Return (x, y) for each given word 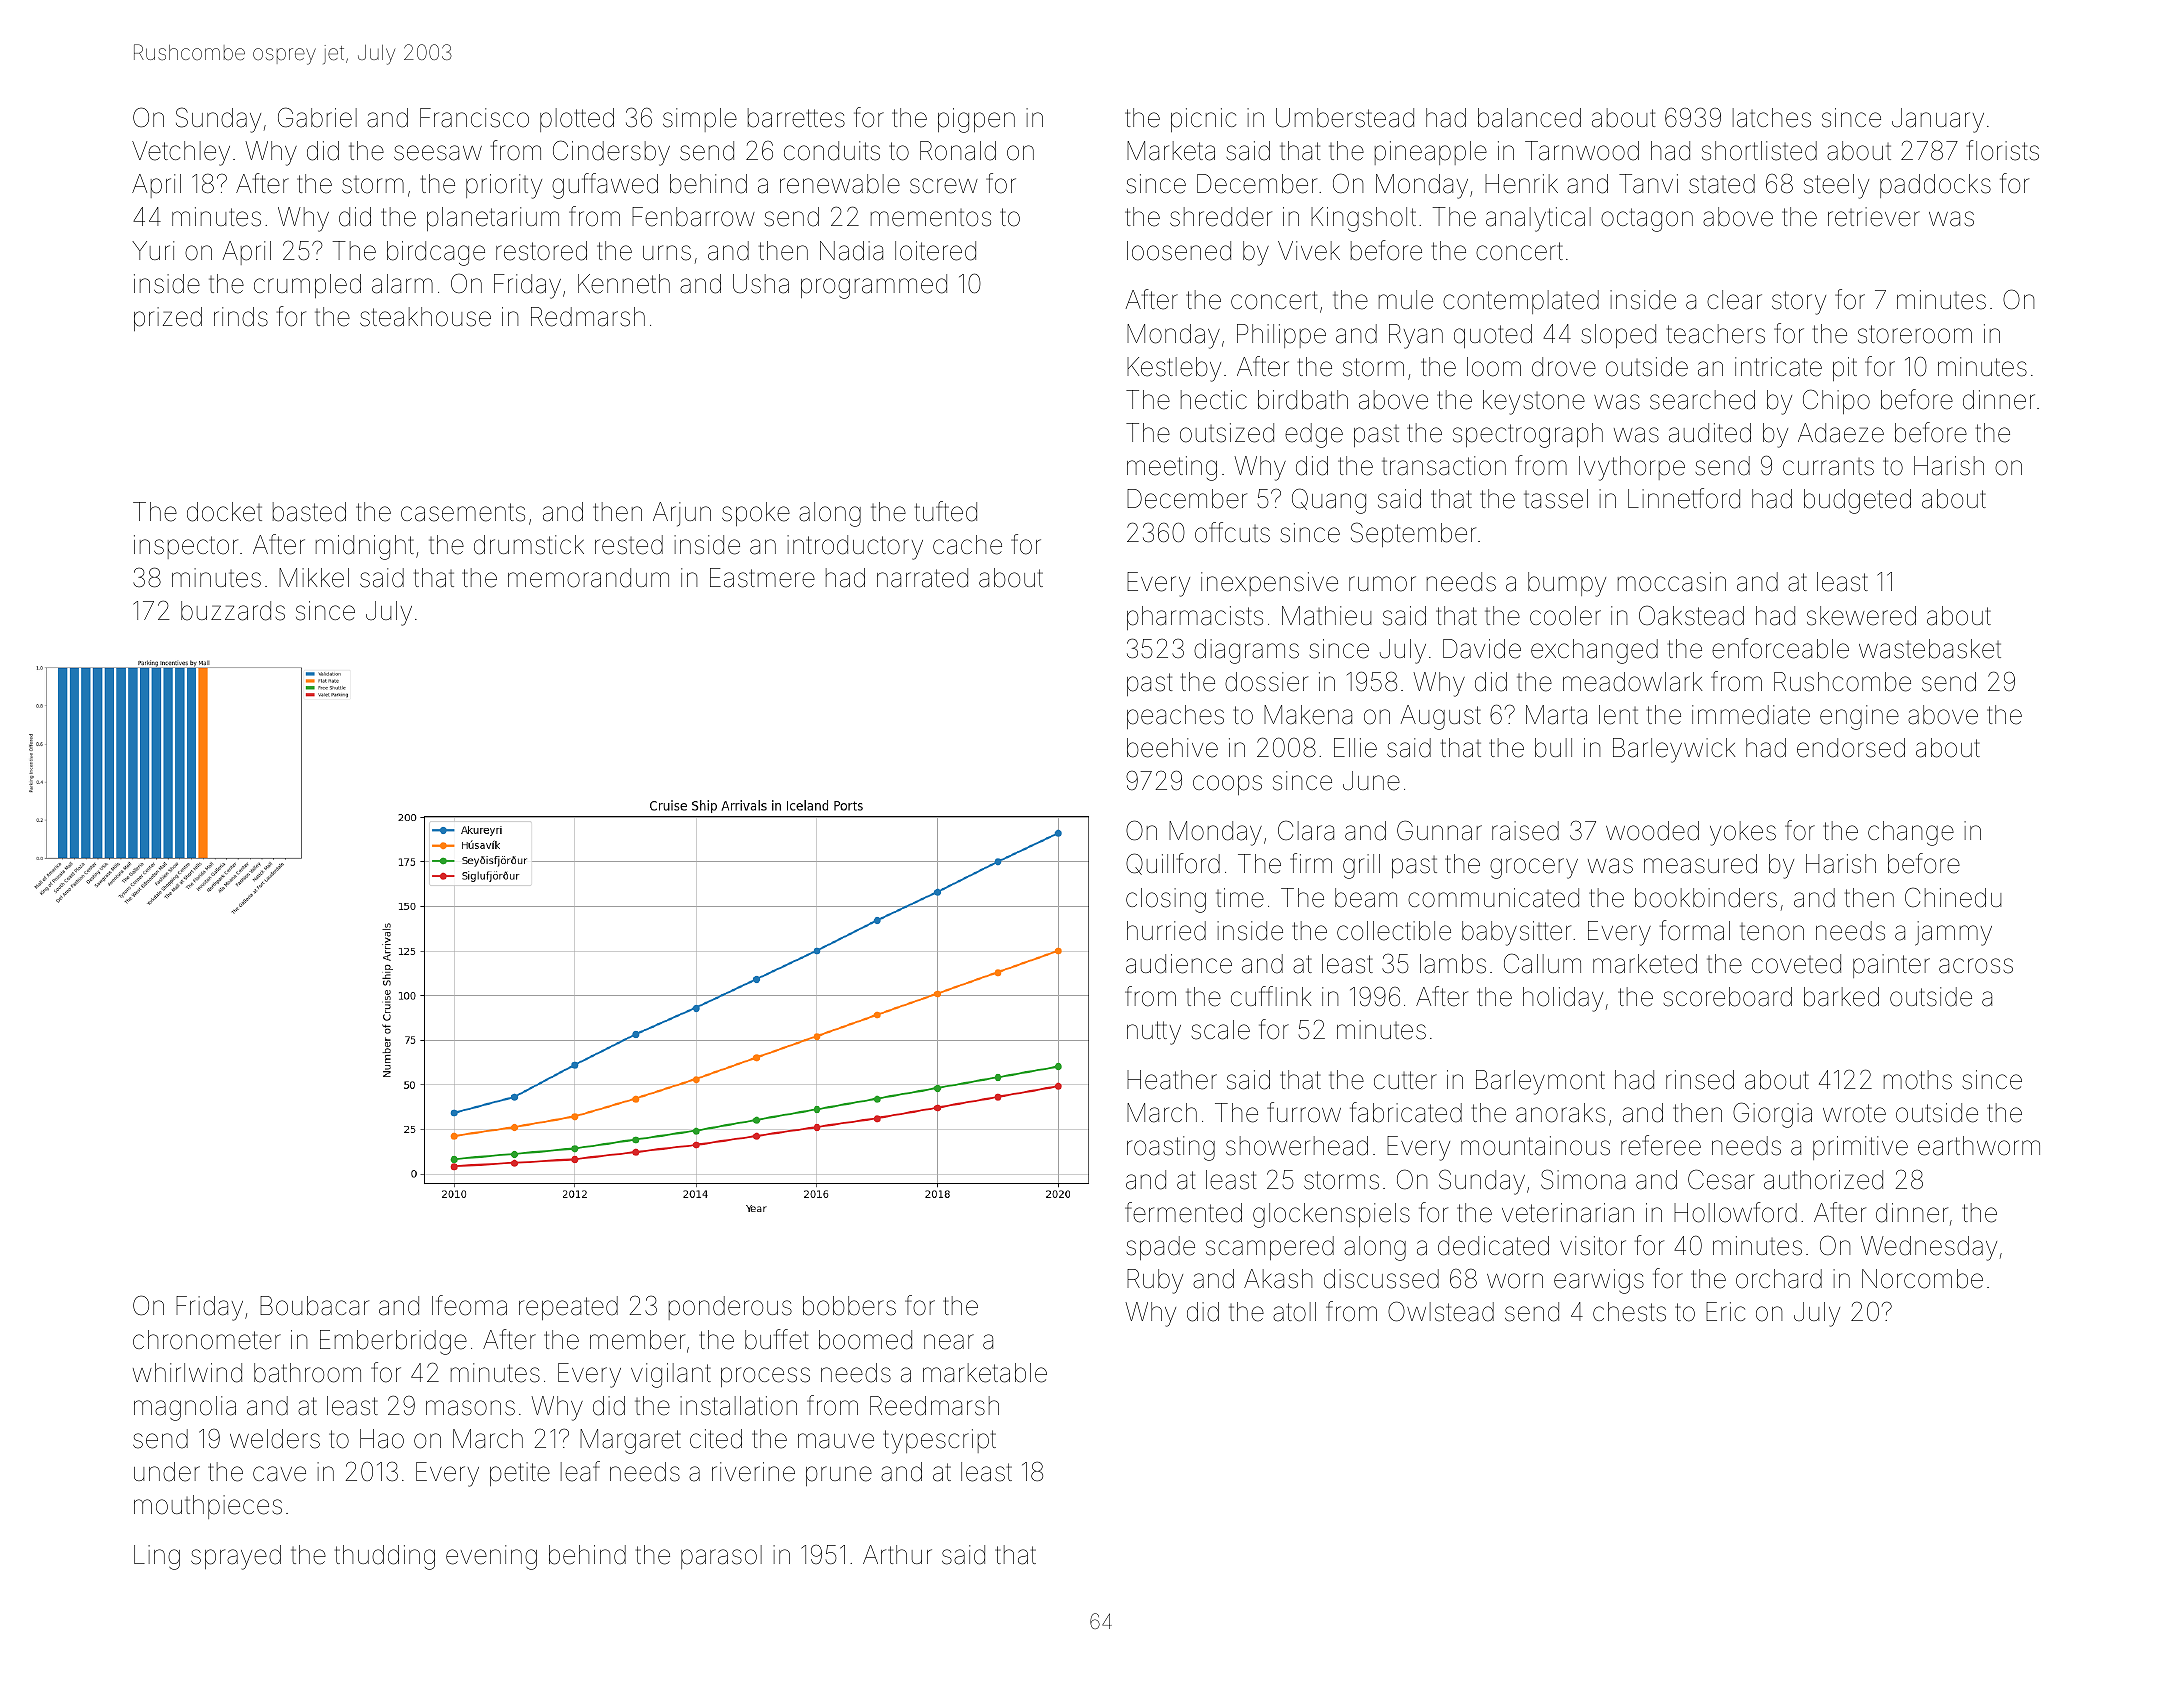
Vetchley (181, 153)
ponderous (730, 1308)
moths (1918, 1080)
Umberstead (1345, 118)
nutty (1154, 1033)
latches (1772, 118)
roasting (1171, 1148)
